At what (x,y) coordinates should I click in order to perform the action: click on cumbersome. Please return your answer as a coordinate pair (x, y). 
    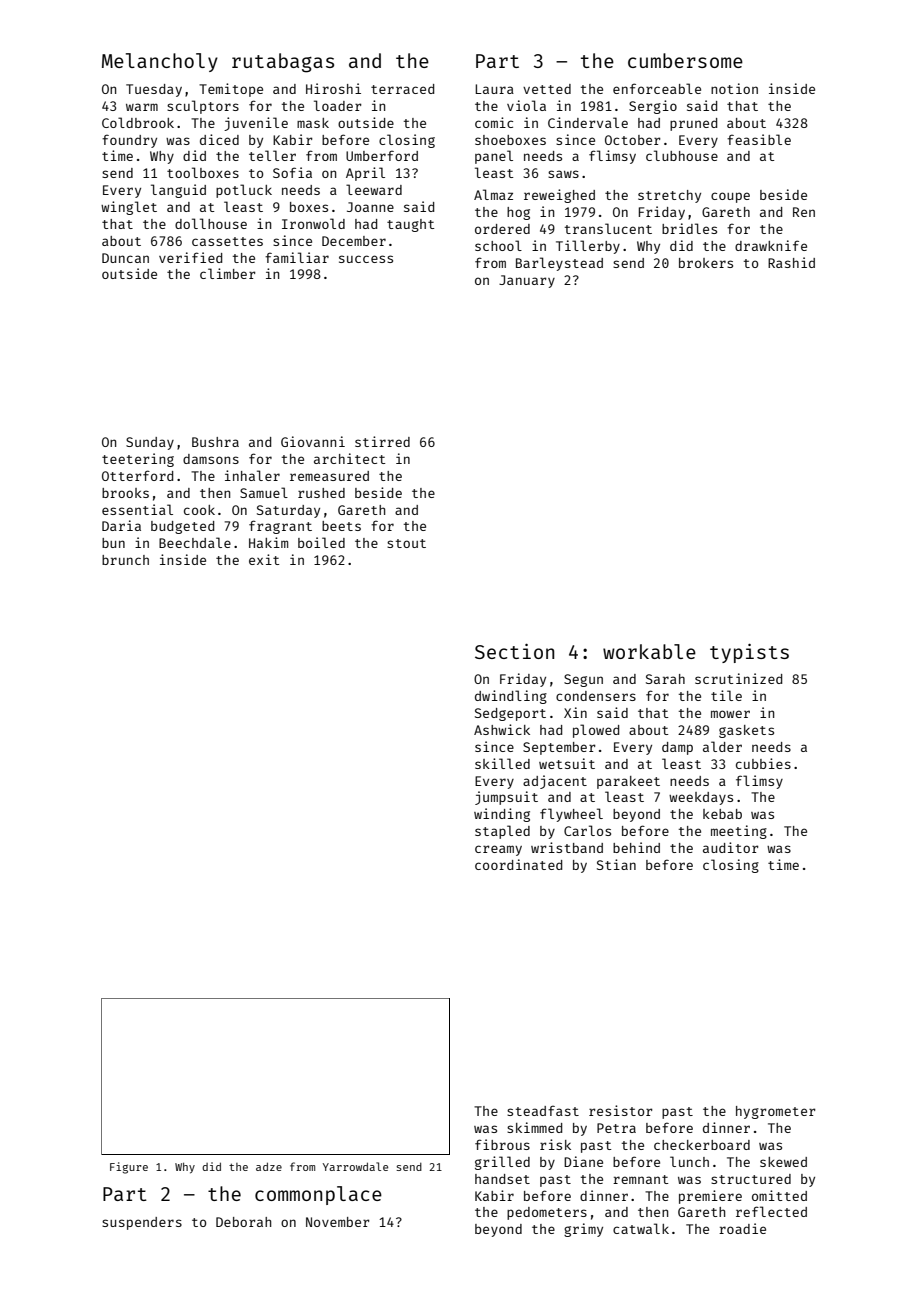
    Looking at the image, I should click on (685, 60).
